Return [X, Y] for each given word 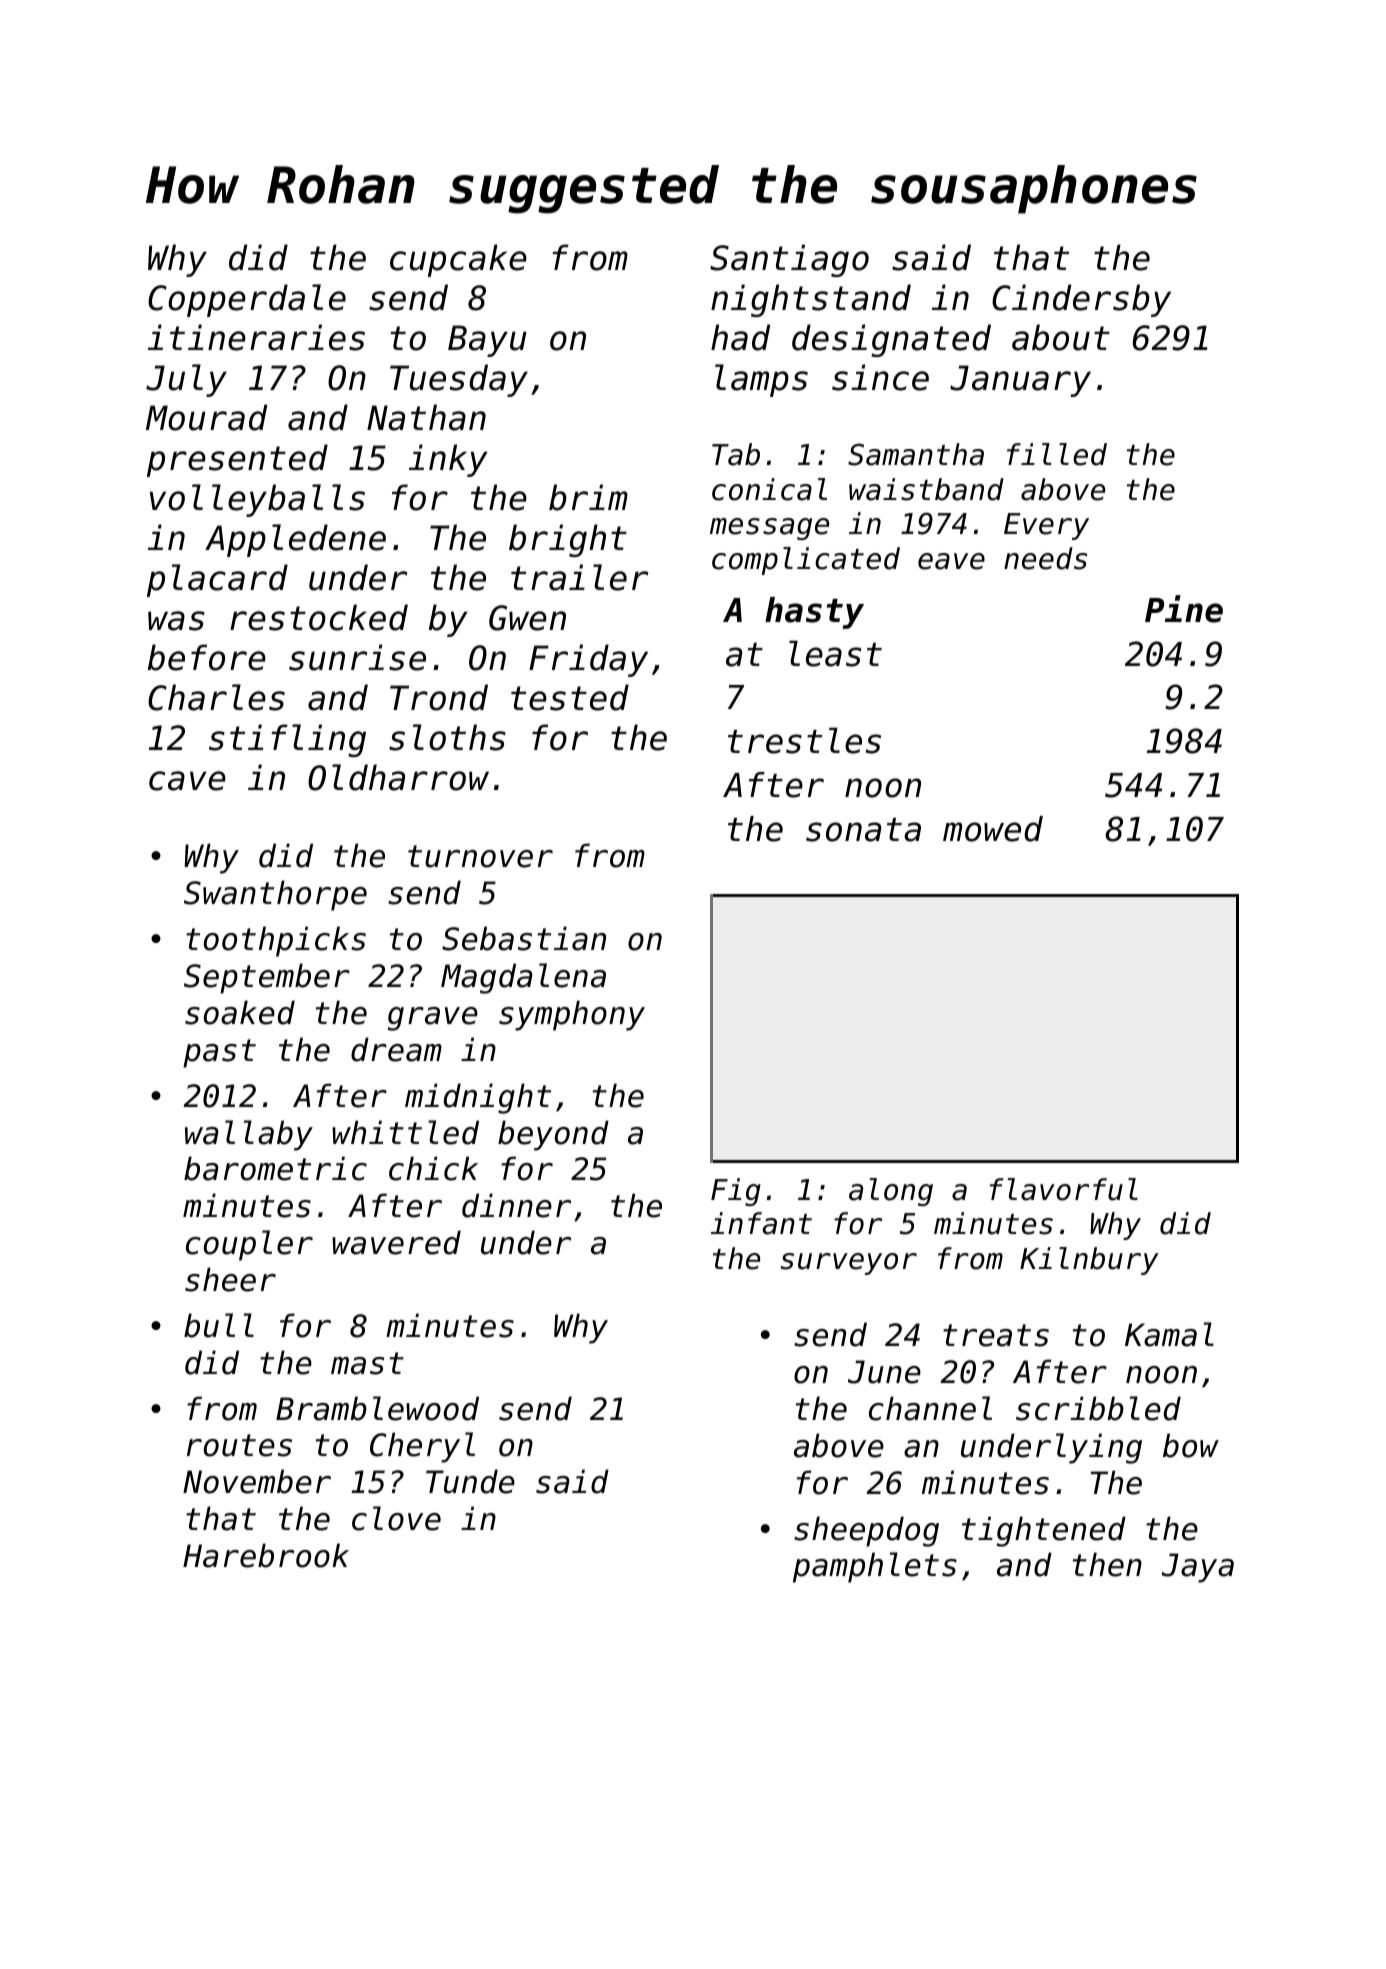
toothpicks [276, 941]
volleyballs [257, 500]
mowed [993, 829]
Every [1046, 526]
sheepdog [866, 1531]
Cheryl [422, 1447]
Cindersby [1081, 300]
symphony [572, 1015]
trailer [579, 577]
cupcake [458, 260]
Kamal [1169, 1334]
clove [396, 1518]
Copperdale [247, 300]
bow [1191, 1445]
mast [367, 1363]
